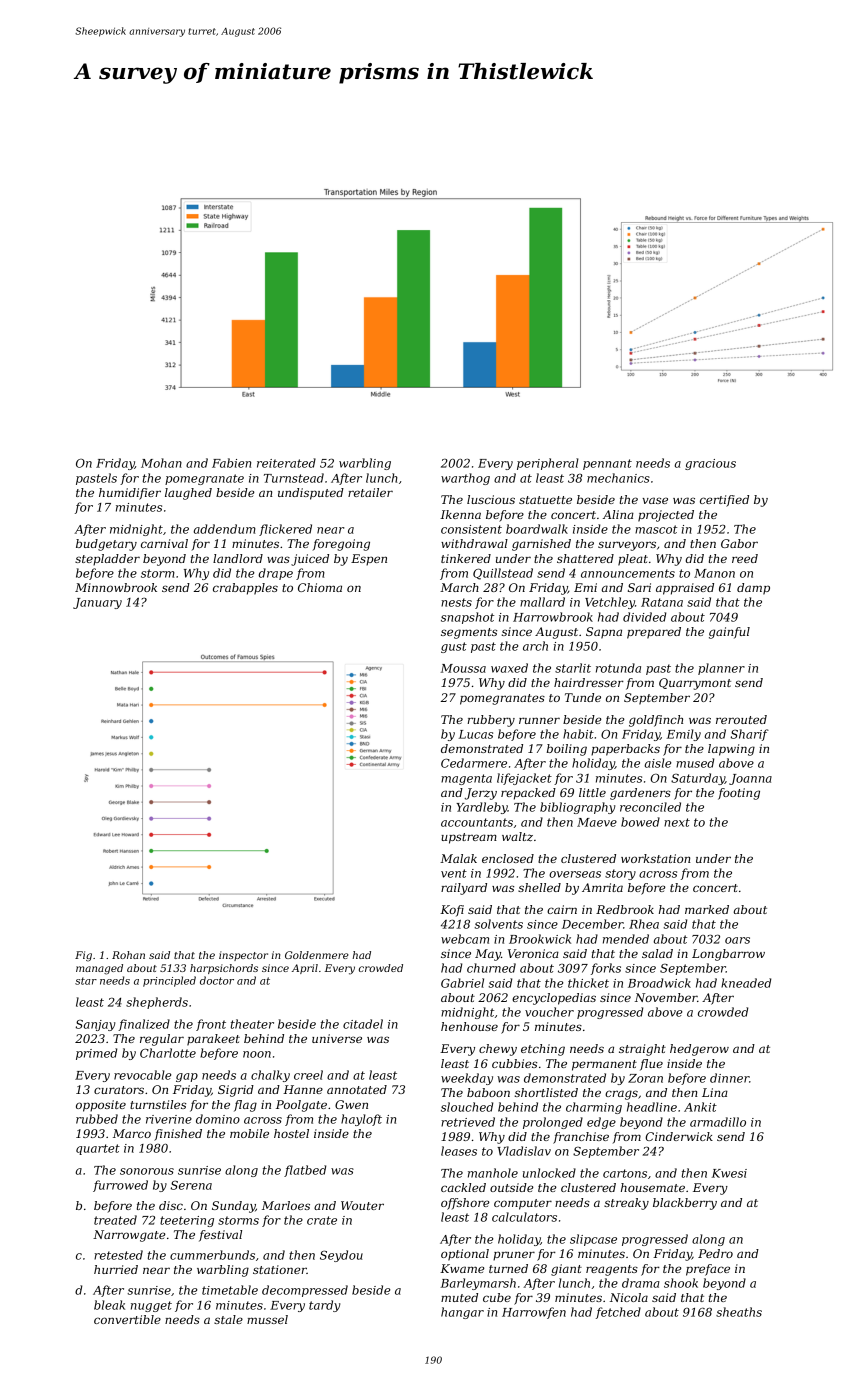 The image size is (849, 1400). I want to click on magenta, so click(466, 779).
